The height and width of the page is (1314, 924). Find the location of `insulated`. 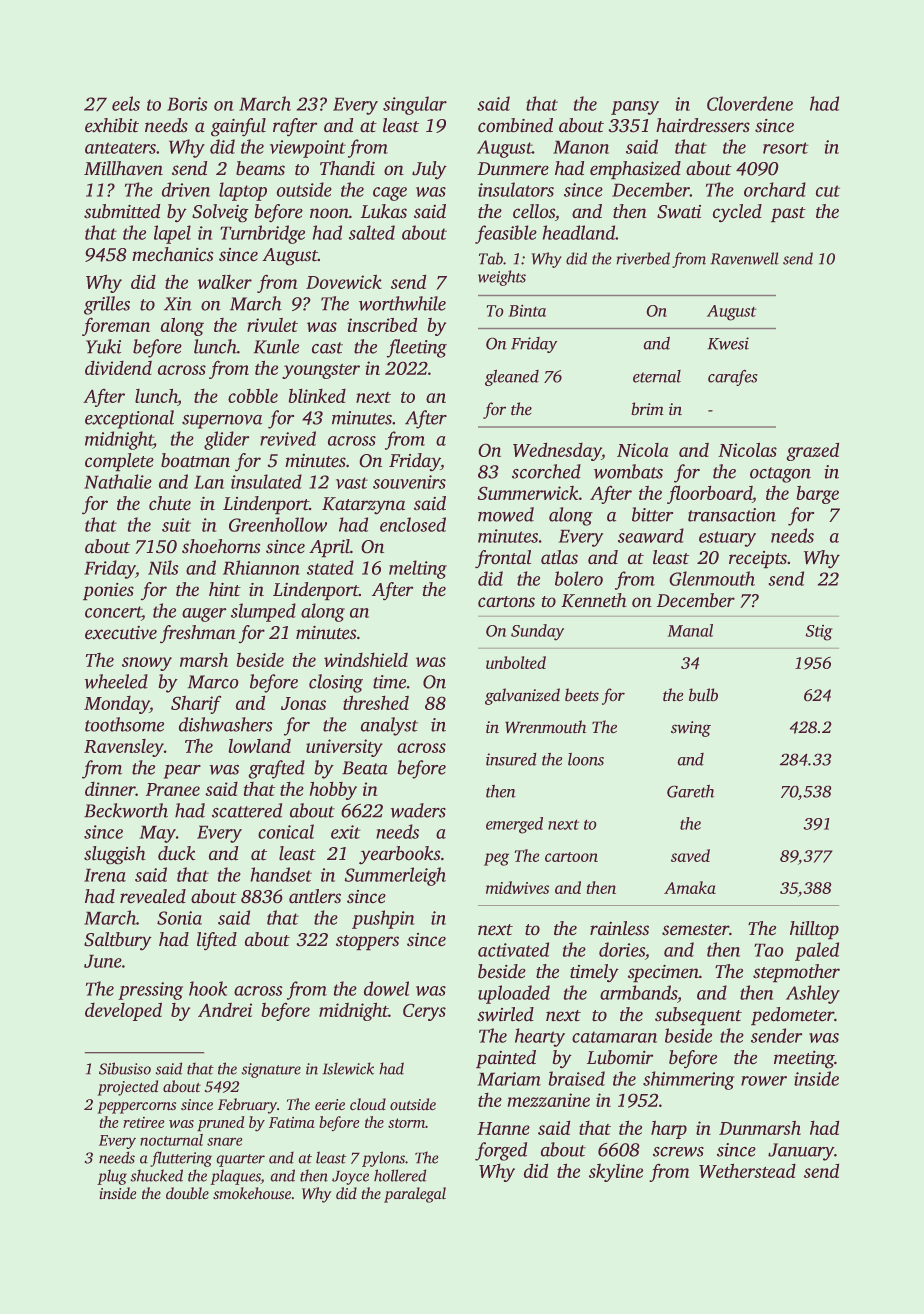

insulated is located at coordinates (266, 481).
